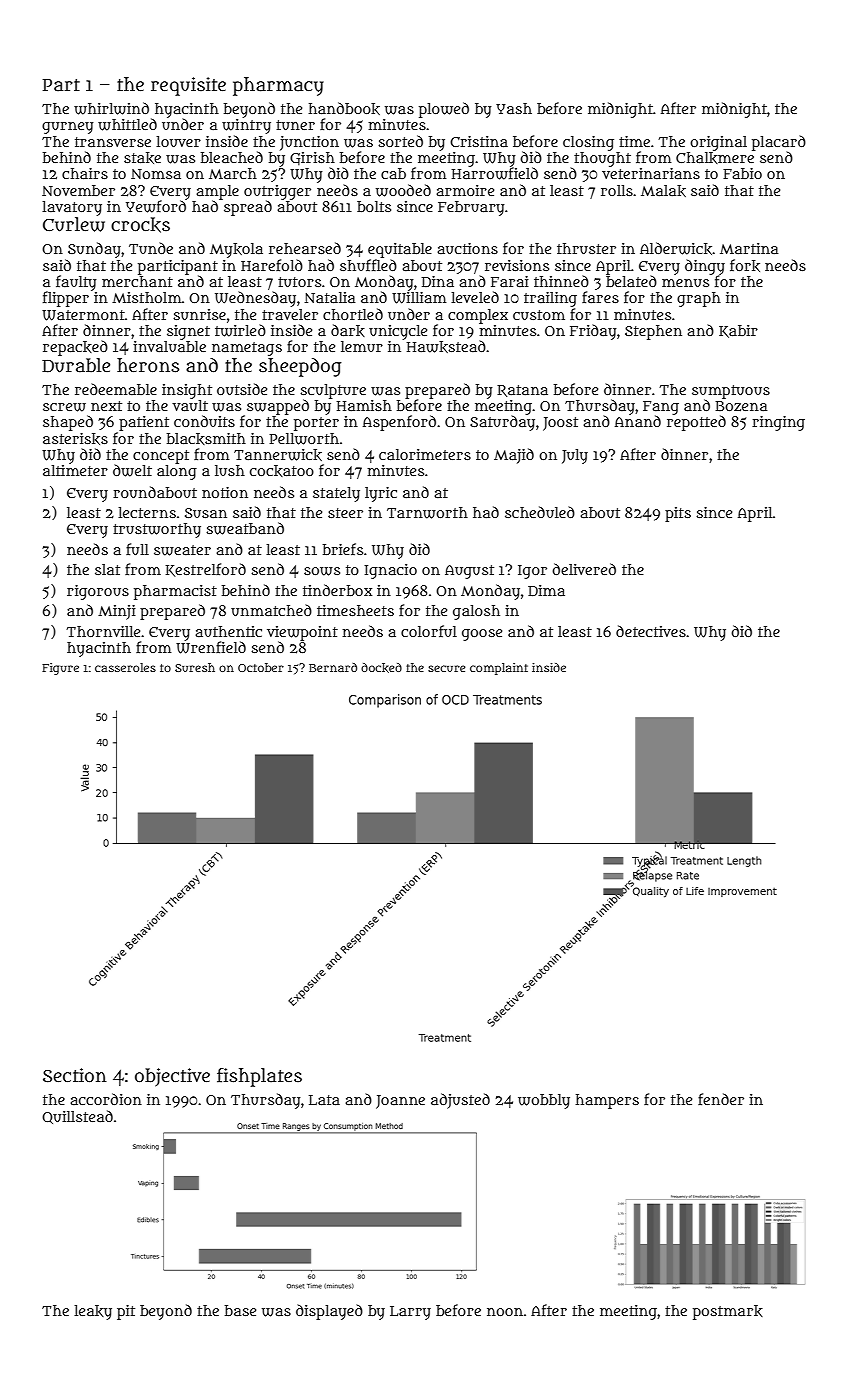 This page has width=849, height=1400. What do you see at coordinates (381, 494) in the page?
I see `lyric` at bounding box center [381, 494].
